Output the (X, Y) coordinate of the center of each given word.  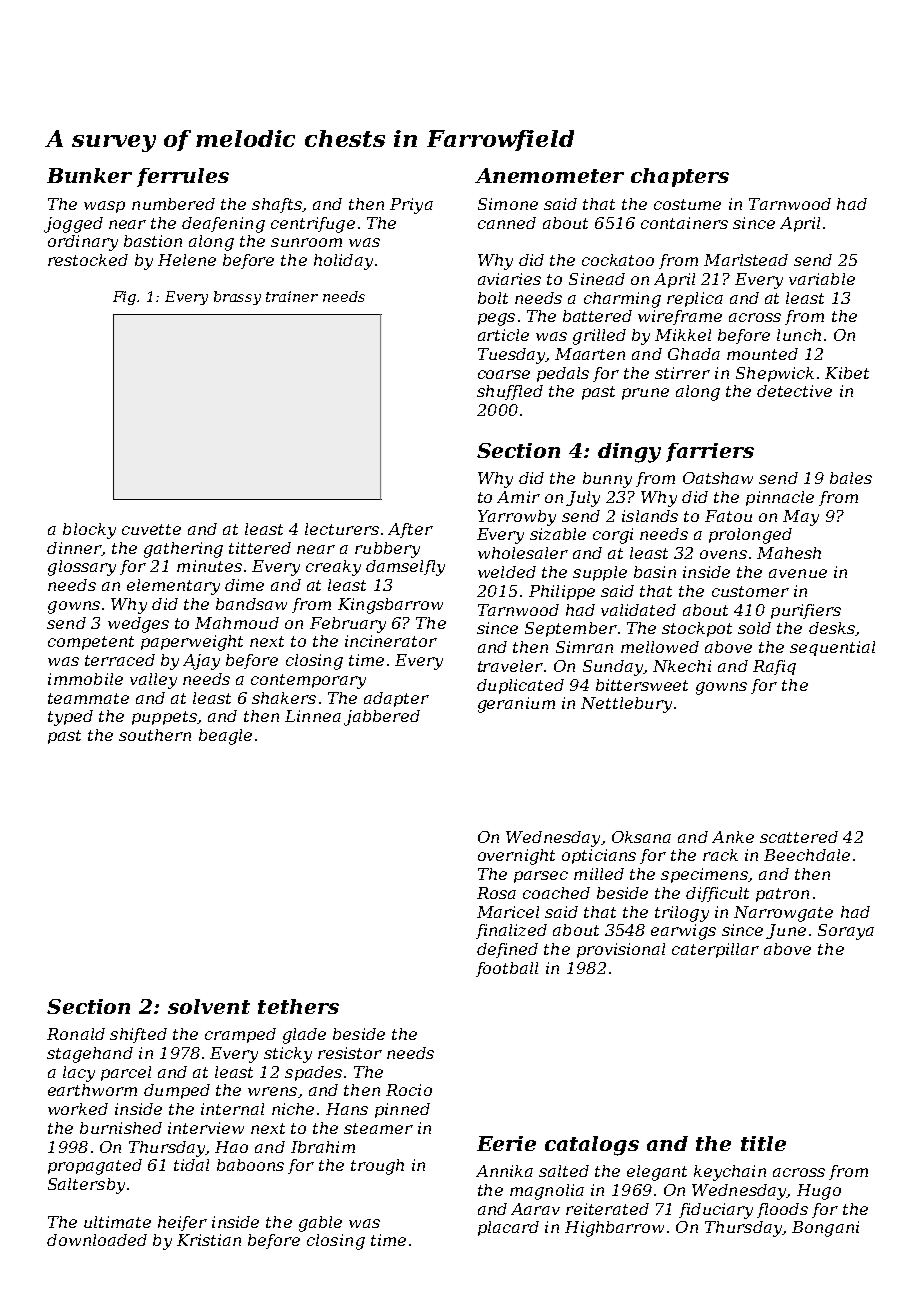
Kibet (847, 373)
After (410, 530)
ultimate (117, 1222)
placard (508, 1228)
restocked (88, 260)
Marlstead (746, 260)
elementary (173, 587)
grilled (599, 337)
